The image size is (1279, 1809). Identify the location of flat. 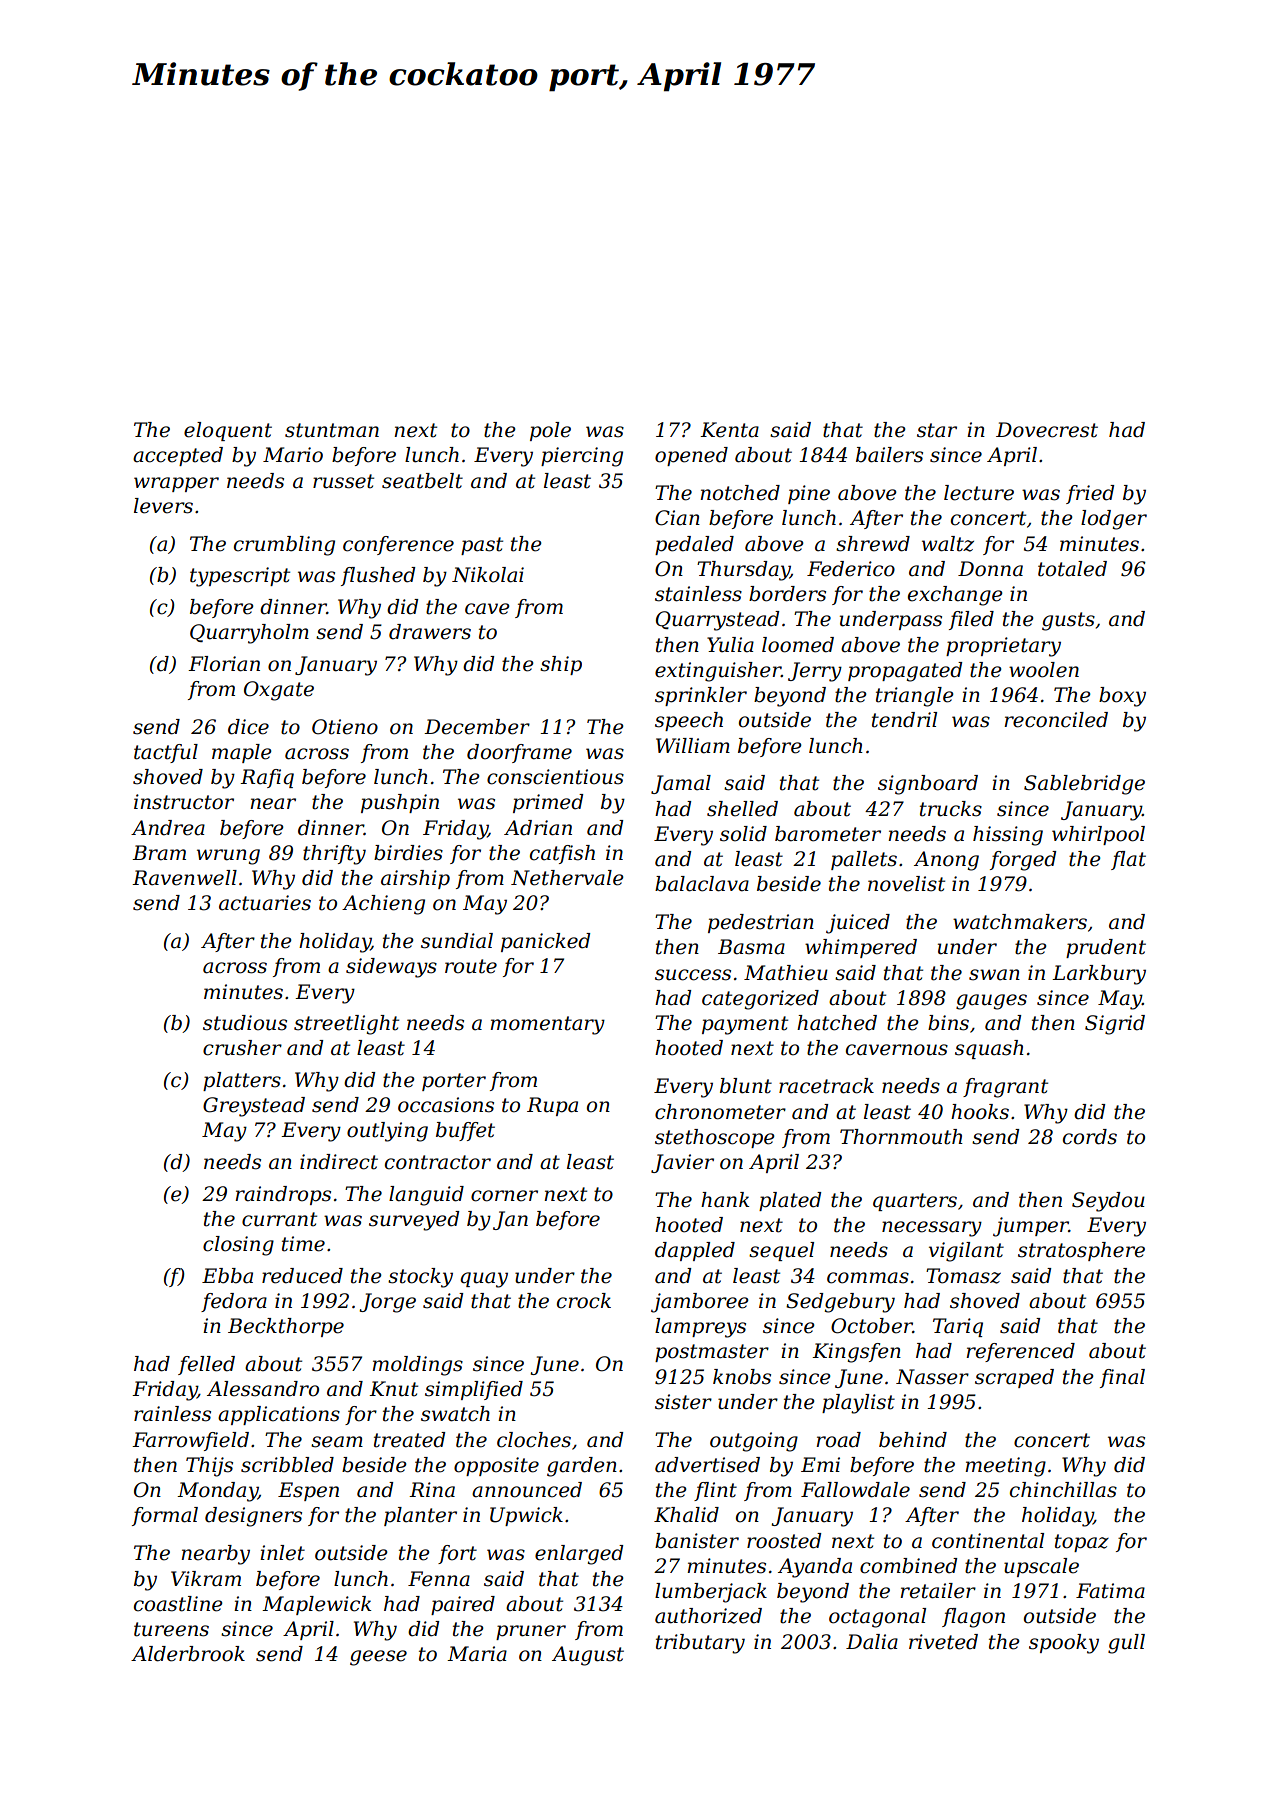
(1128, 860).
